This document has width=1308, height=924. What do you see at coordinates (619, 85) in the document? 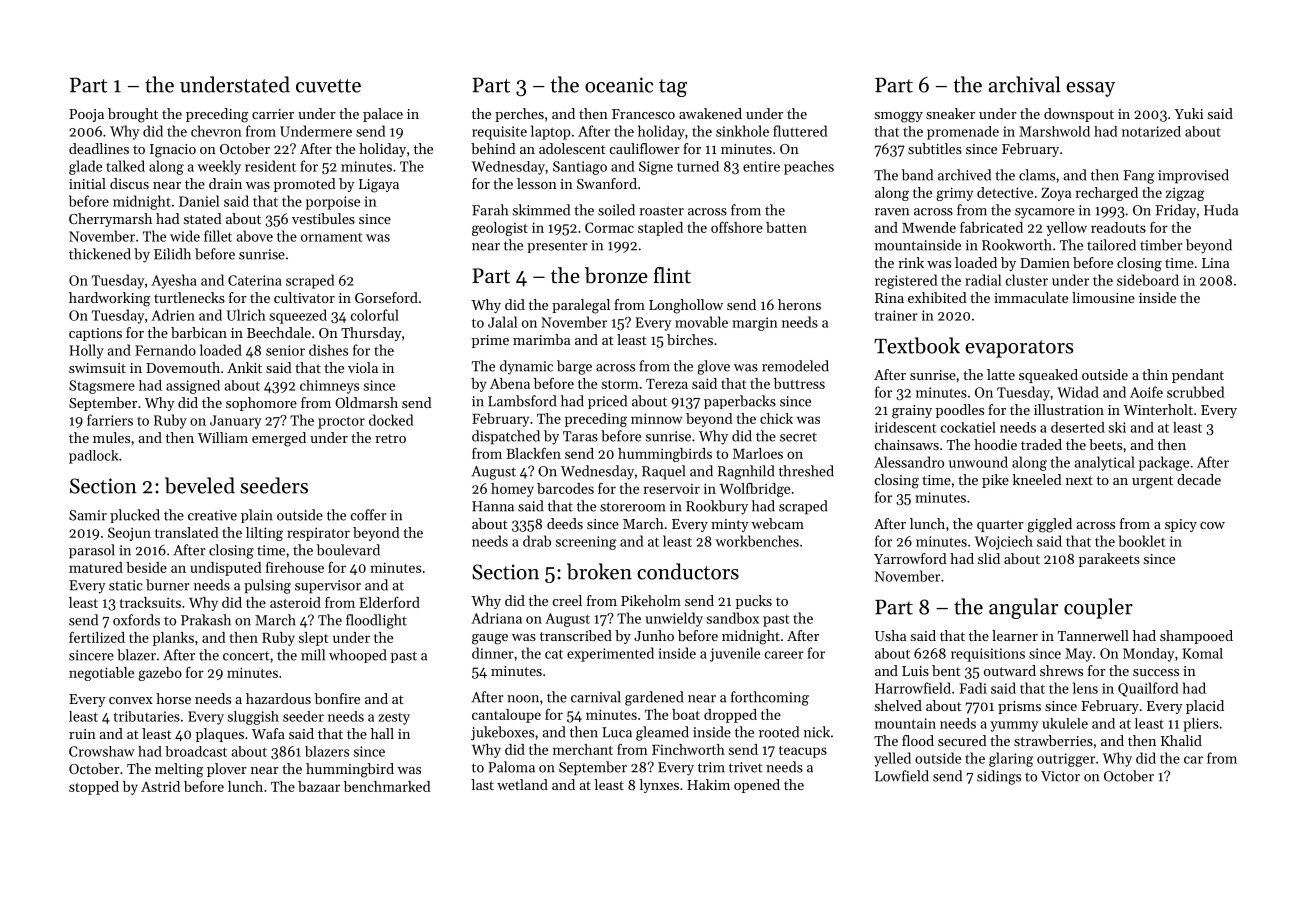
I see `oceanic` at bounding box center [619, 85].
